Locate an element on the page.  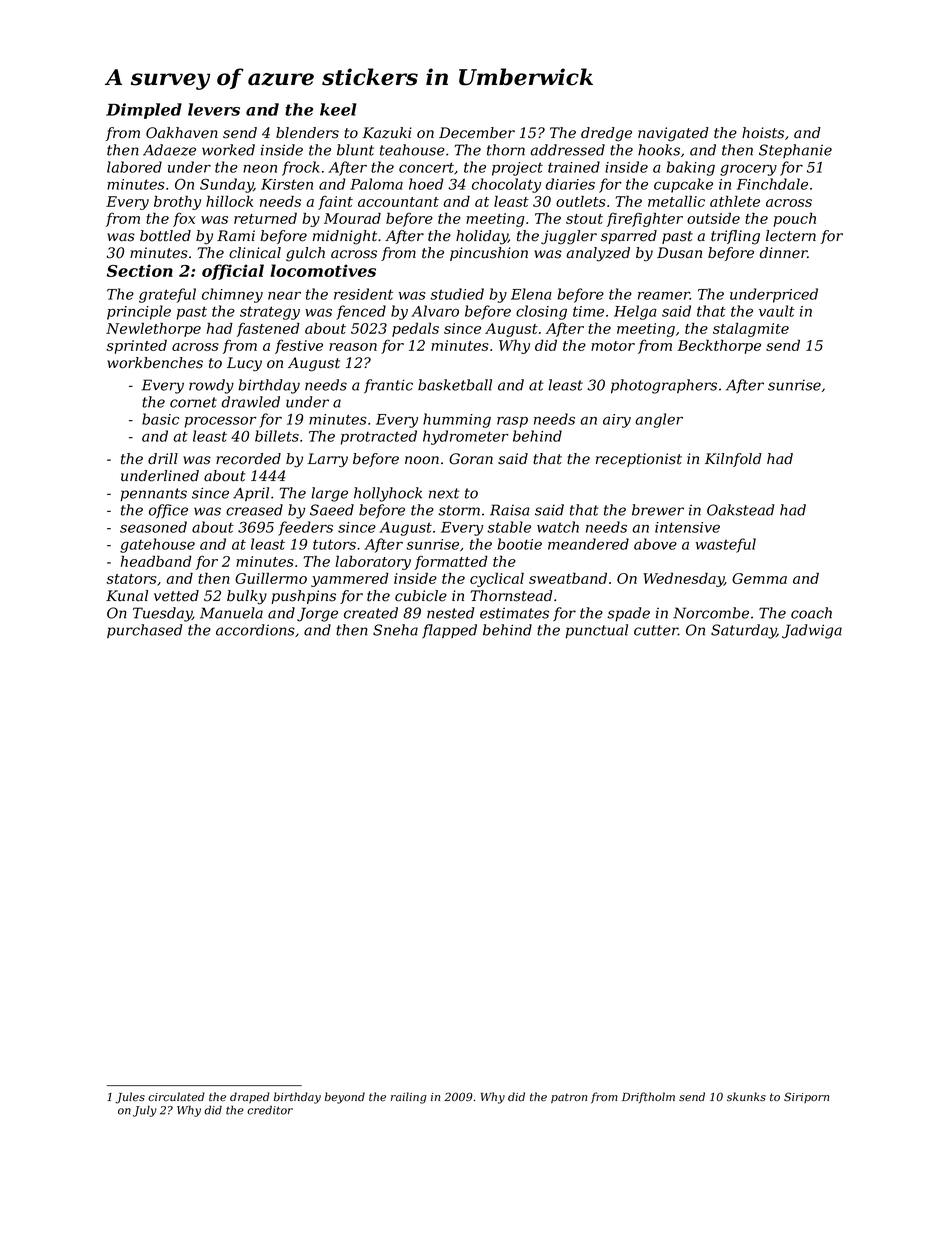
hoists is located at coordinates (763, 133).
